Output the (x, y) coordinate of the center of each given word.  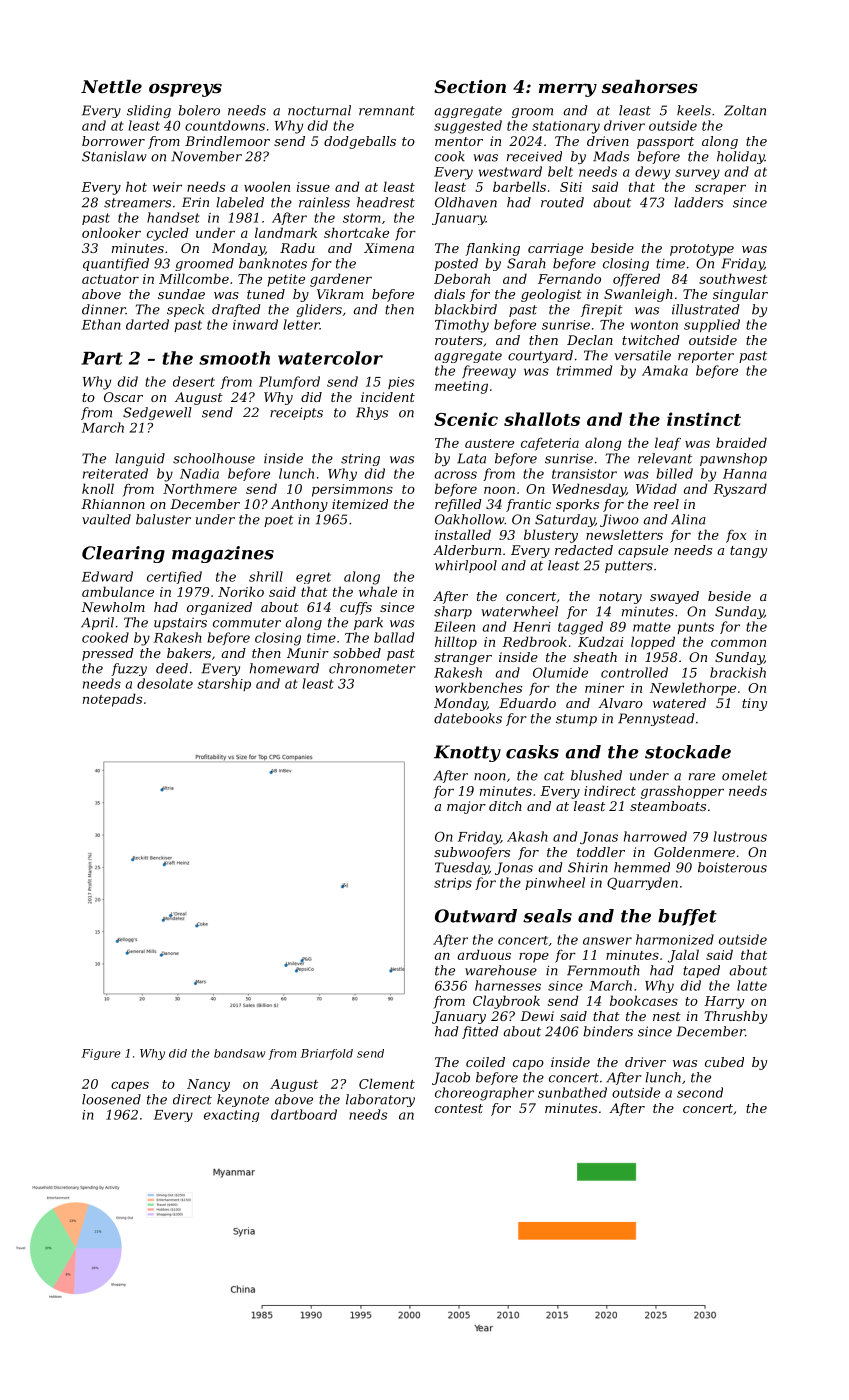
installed (463, 534)
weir (167, 187)
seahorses (650, 86)
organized (219, 608)
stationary (566, 127)
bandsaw (239, 1053)
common (738, 643)
